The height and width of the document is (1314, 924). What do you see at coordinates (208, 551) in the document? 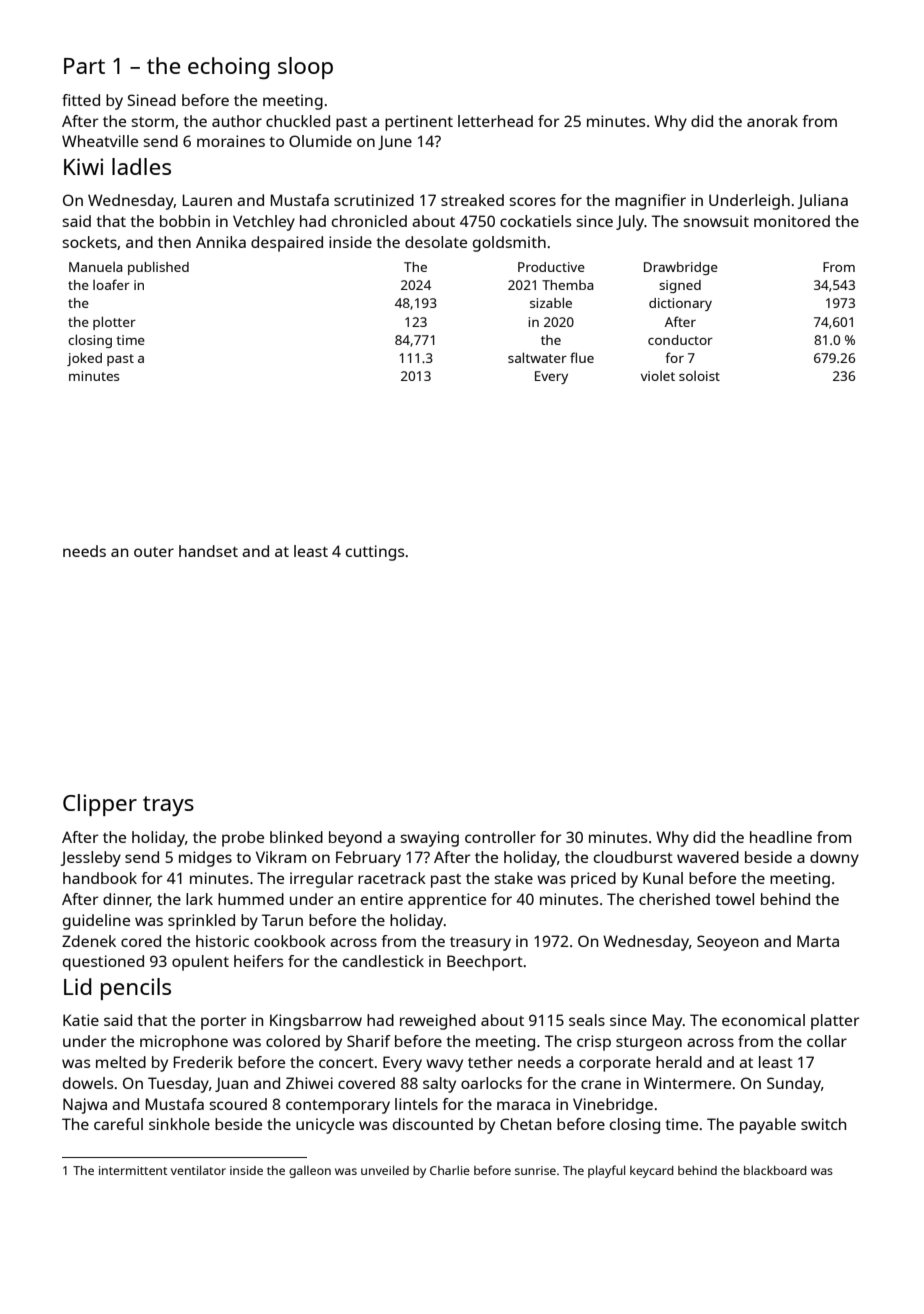
I see `handset` at bounding box center [208, 551].
